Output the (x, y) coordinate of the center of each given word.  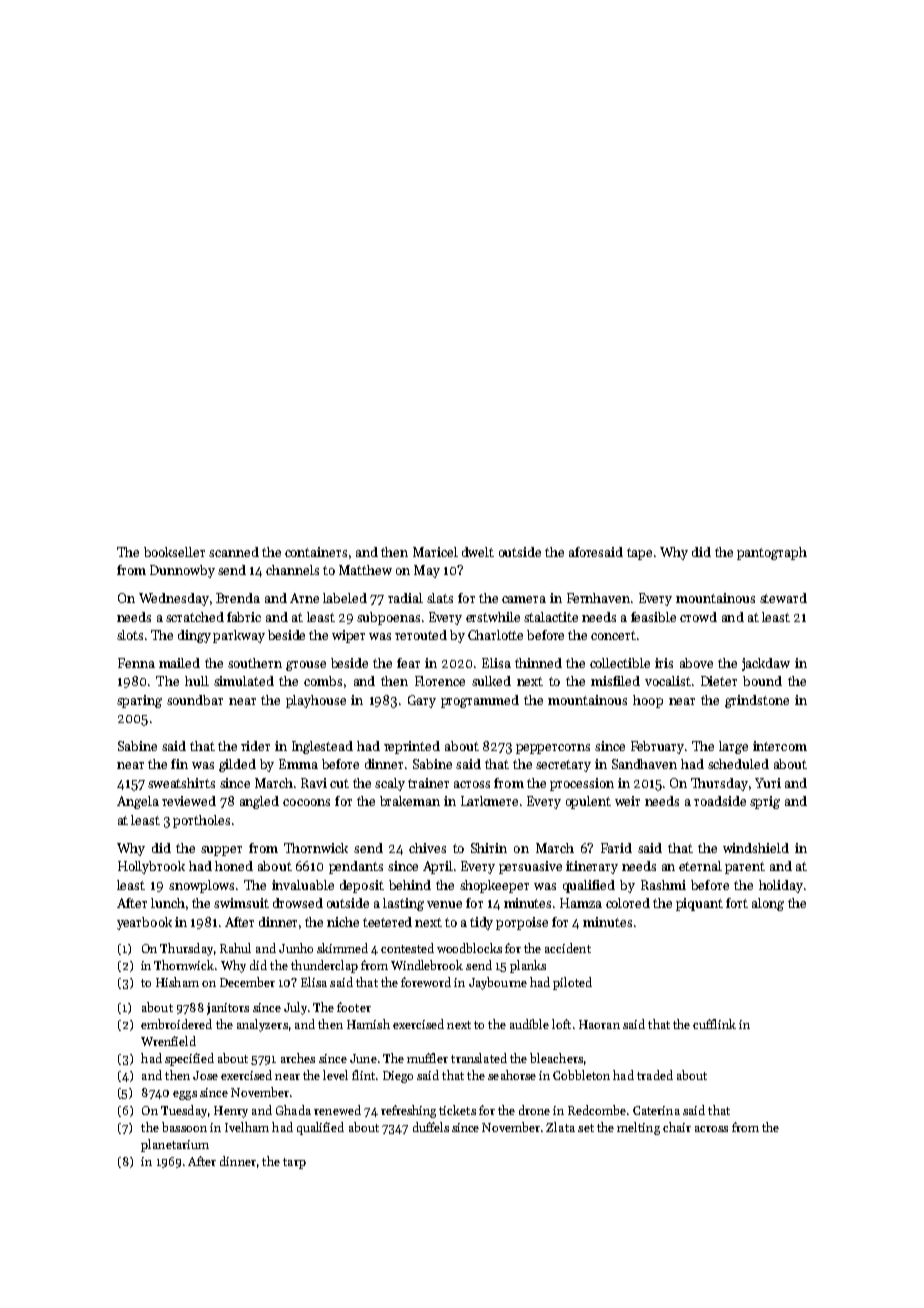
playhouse (316, 701)
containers (316, 552)
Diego (398, 1077)
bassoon (184, 1127)
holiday (781, 886)
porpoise (522, 923)
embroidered (176, 1024)
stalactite (551, 617)
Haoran (599, 1024)
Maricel (435, 552)
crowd (698, 617)
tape (639, 554)
